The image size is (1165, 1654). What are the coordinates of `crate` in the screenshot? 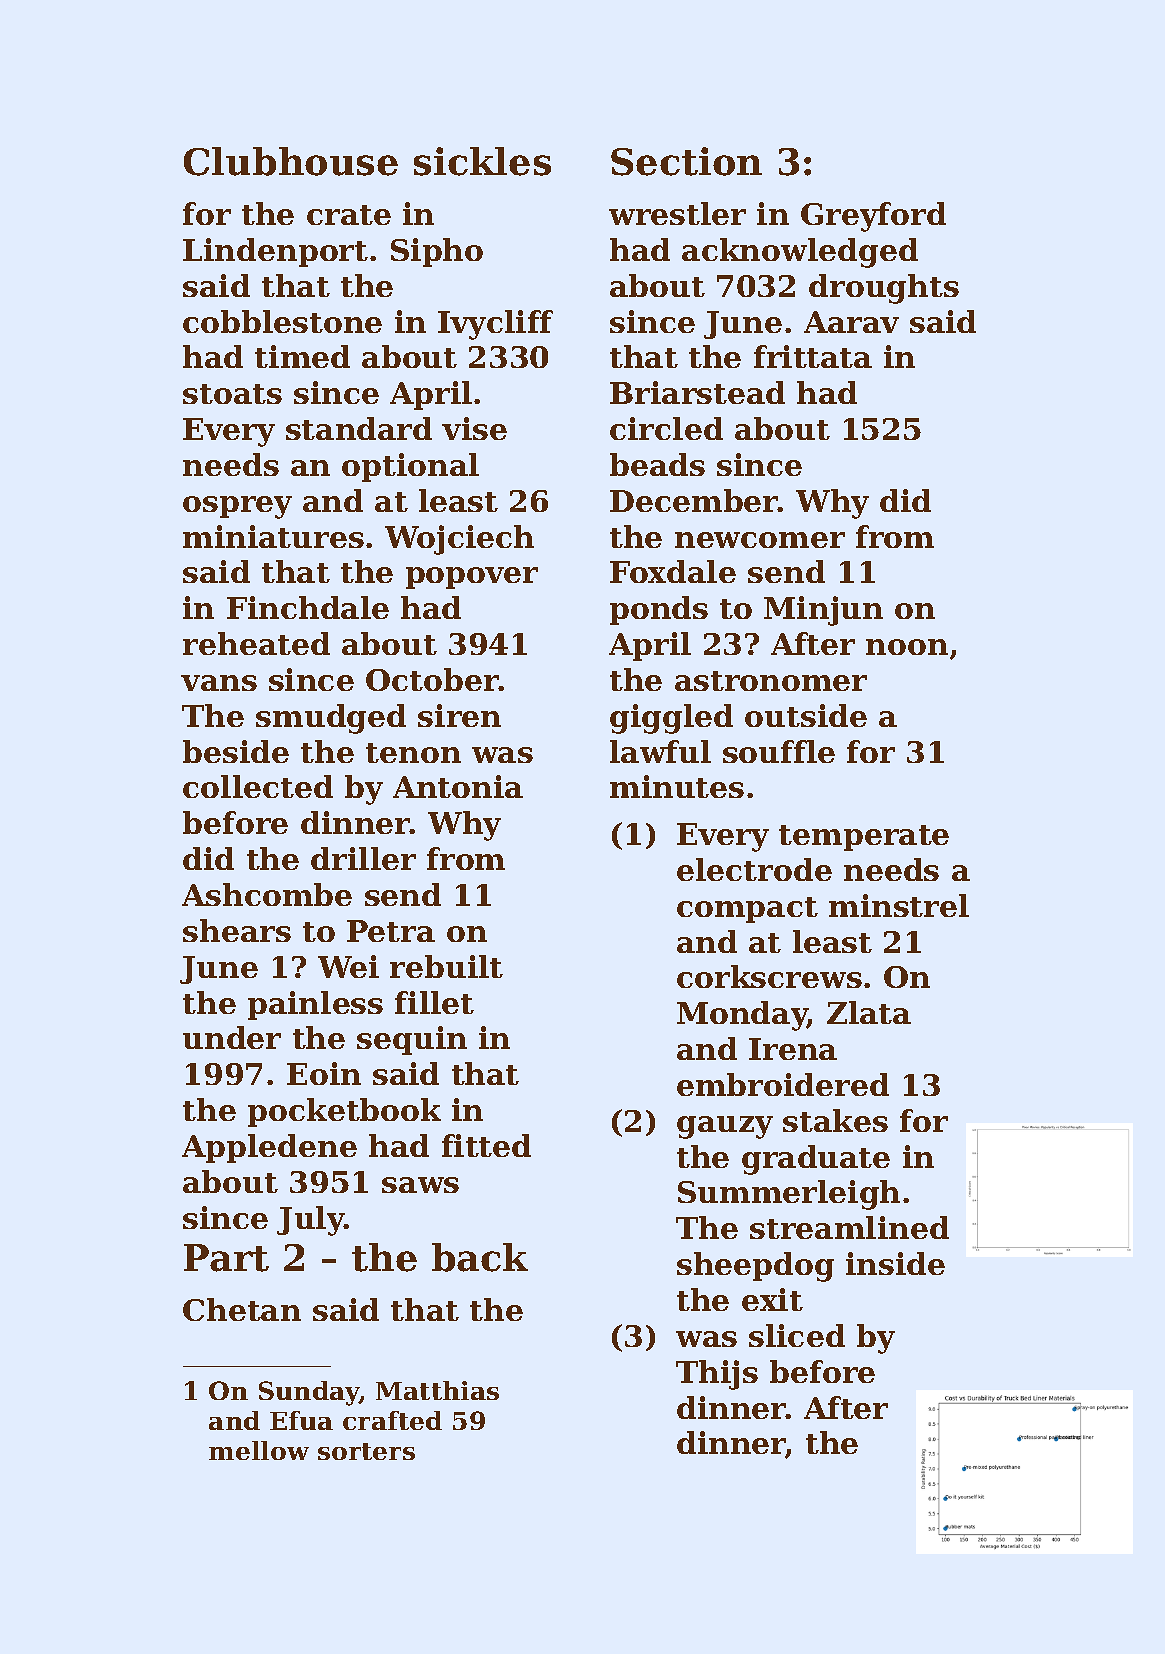 It's located at (349, 215).
